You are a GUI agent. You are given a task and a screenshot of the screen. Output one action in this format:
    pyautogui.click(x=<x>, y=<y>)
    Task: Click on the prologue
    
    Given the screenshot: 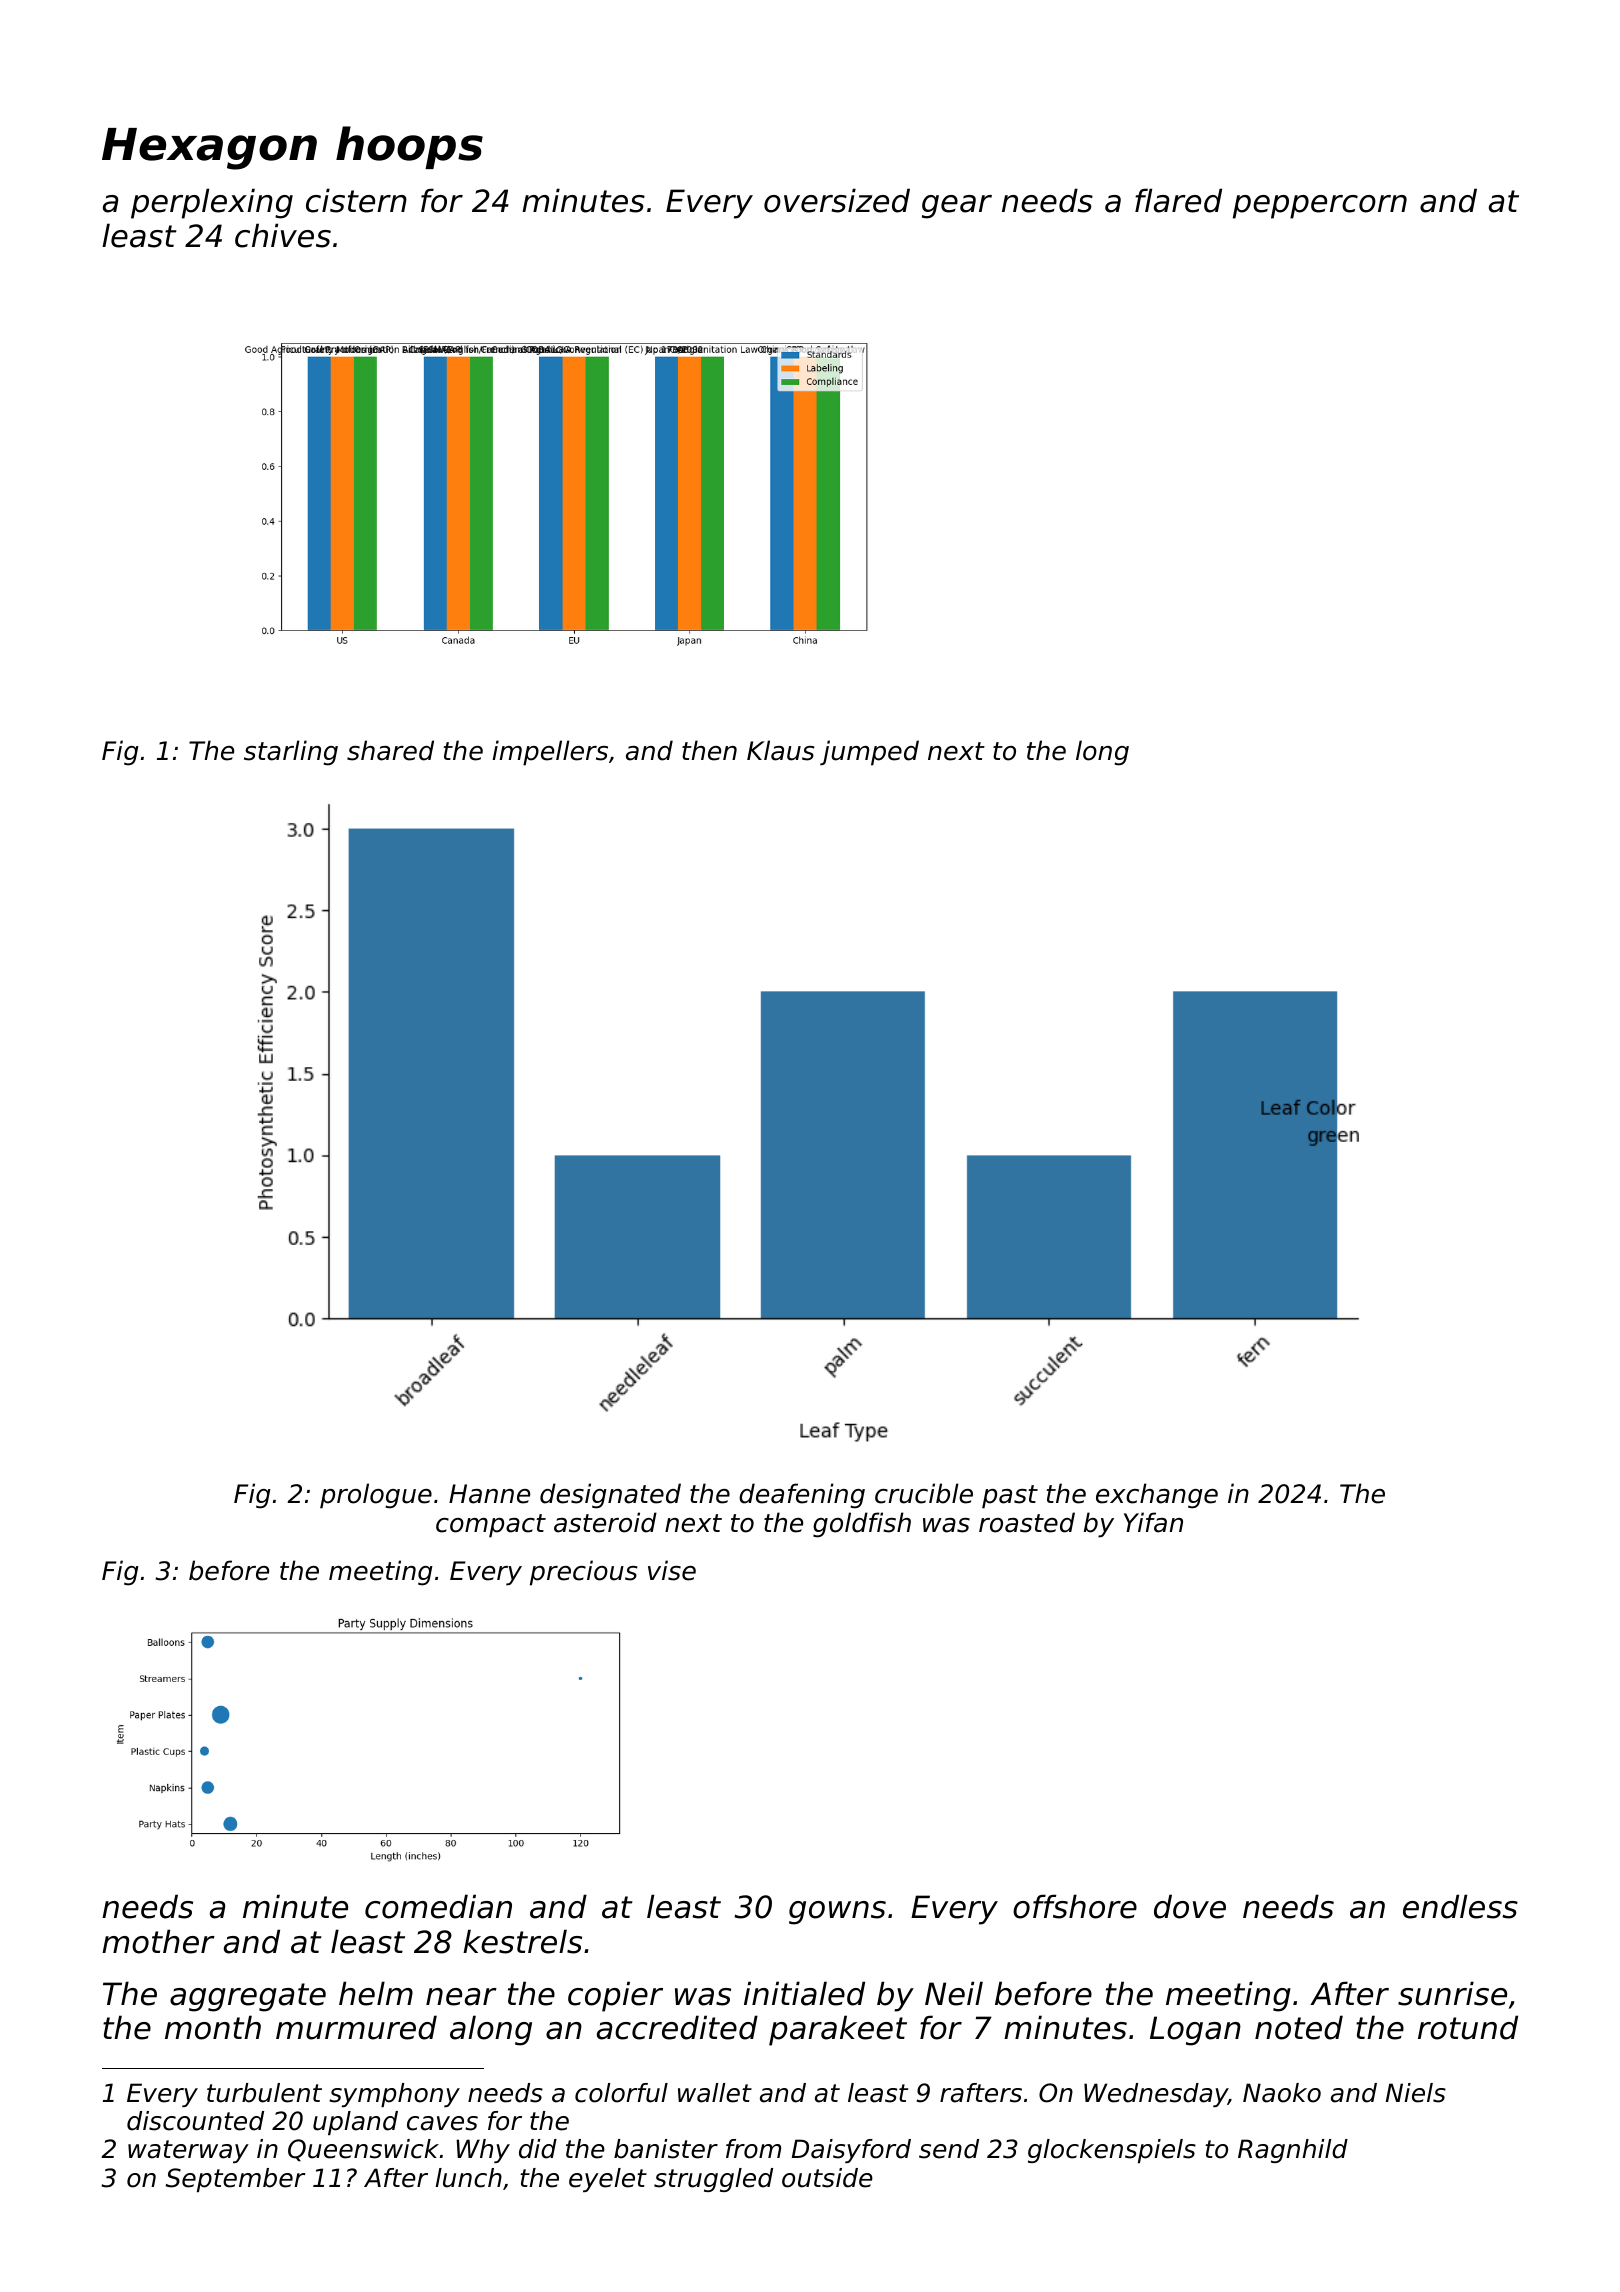 What is the action you would take?
    pyautogui.click(x=376, y=1496)
